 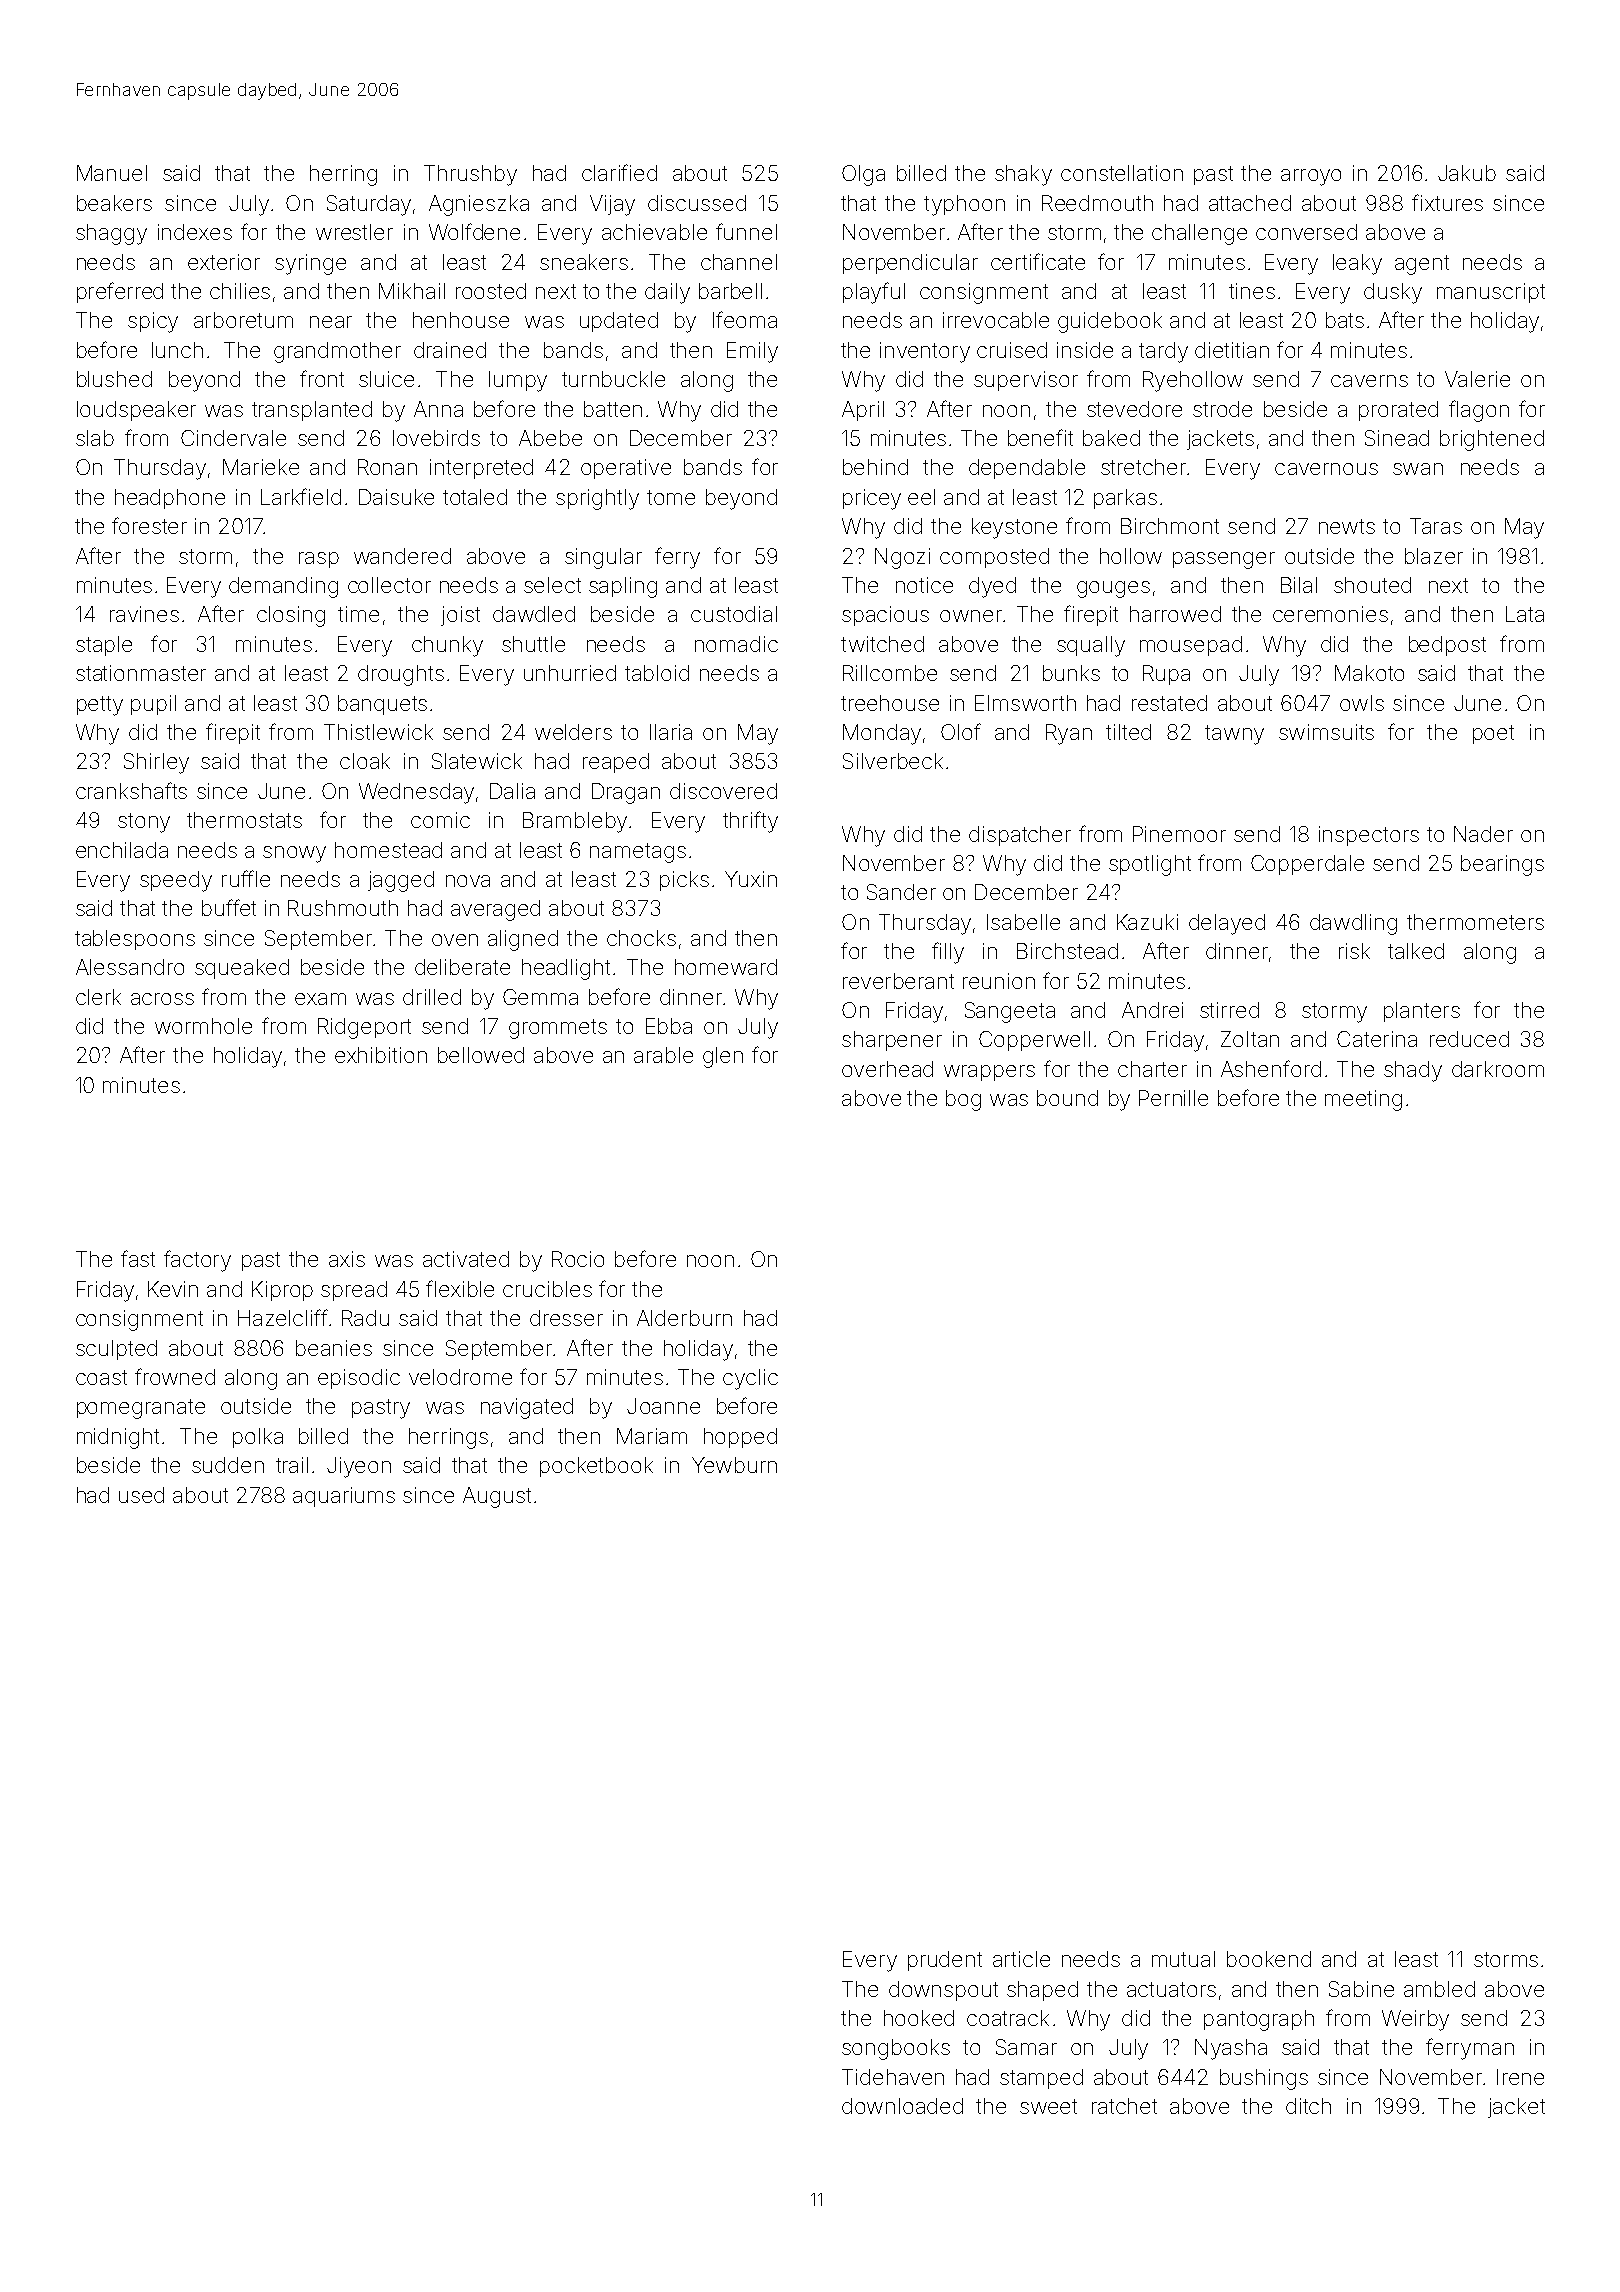 What do you see at coordinates (1147, 922) in the screenshot?
I see `Kazuki` at bounding box center [1147, 922].
